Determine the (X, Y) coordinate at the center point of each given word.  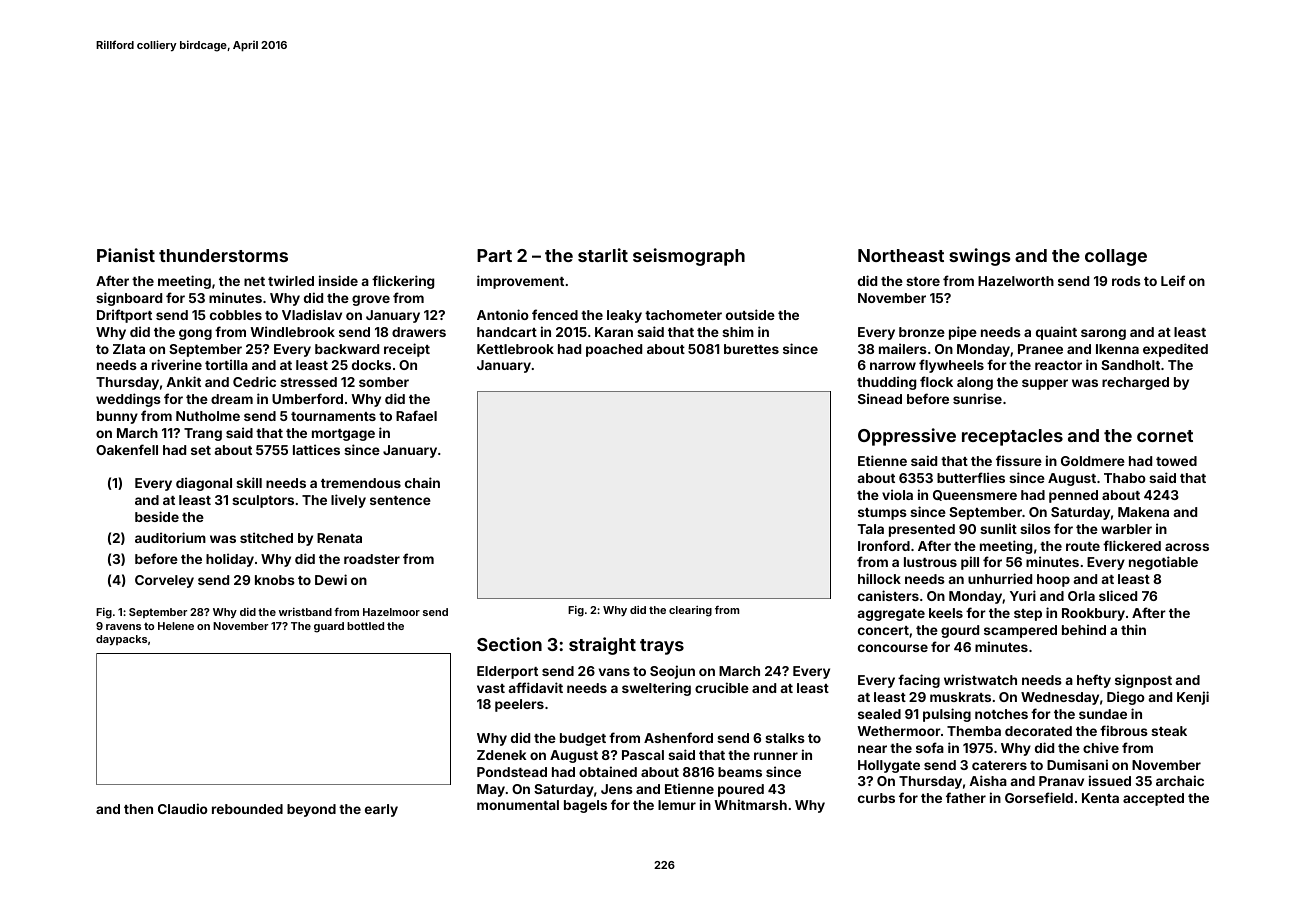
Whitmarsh (750, 804)
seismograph (689, 257)
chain (422, 482)
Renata (339, 538)
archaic (1180, 780)
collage (1116, 257)
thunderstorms (223, 255)
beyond (311, 810)
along (975, 383)
